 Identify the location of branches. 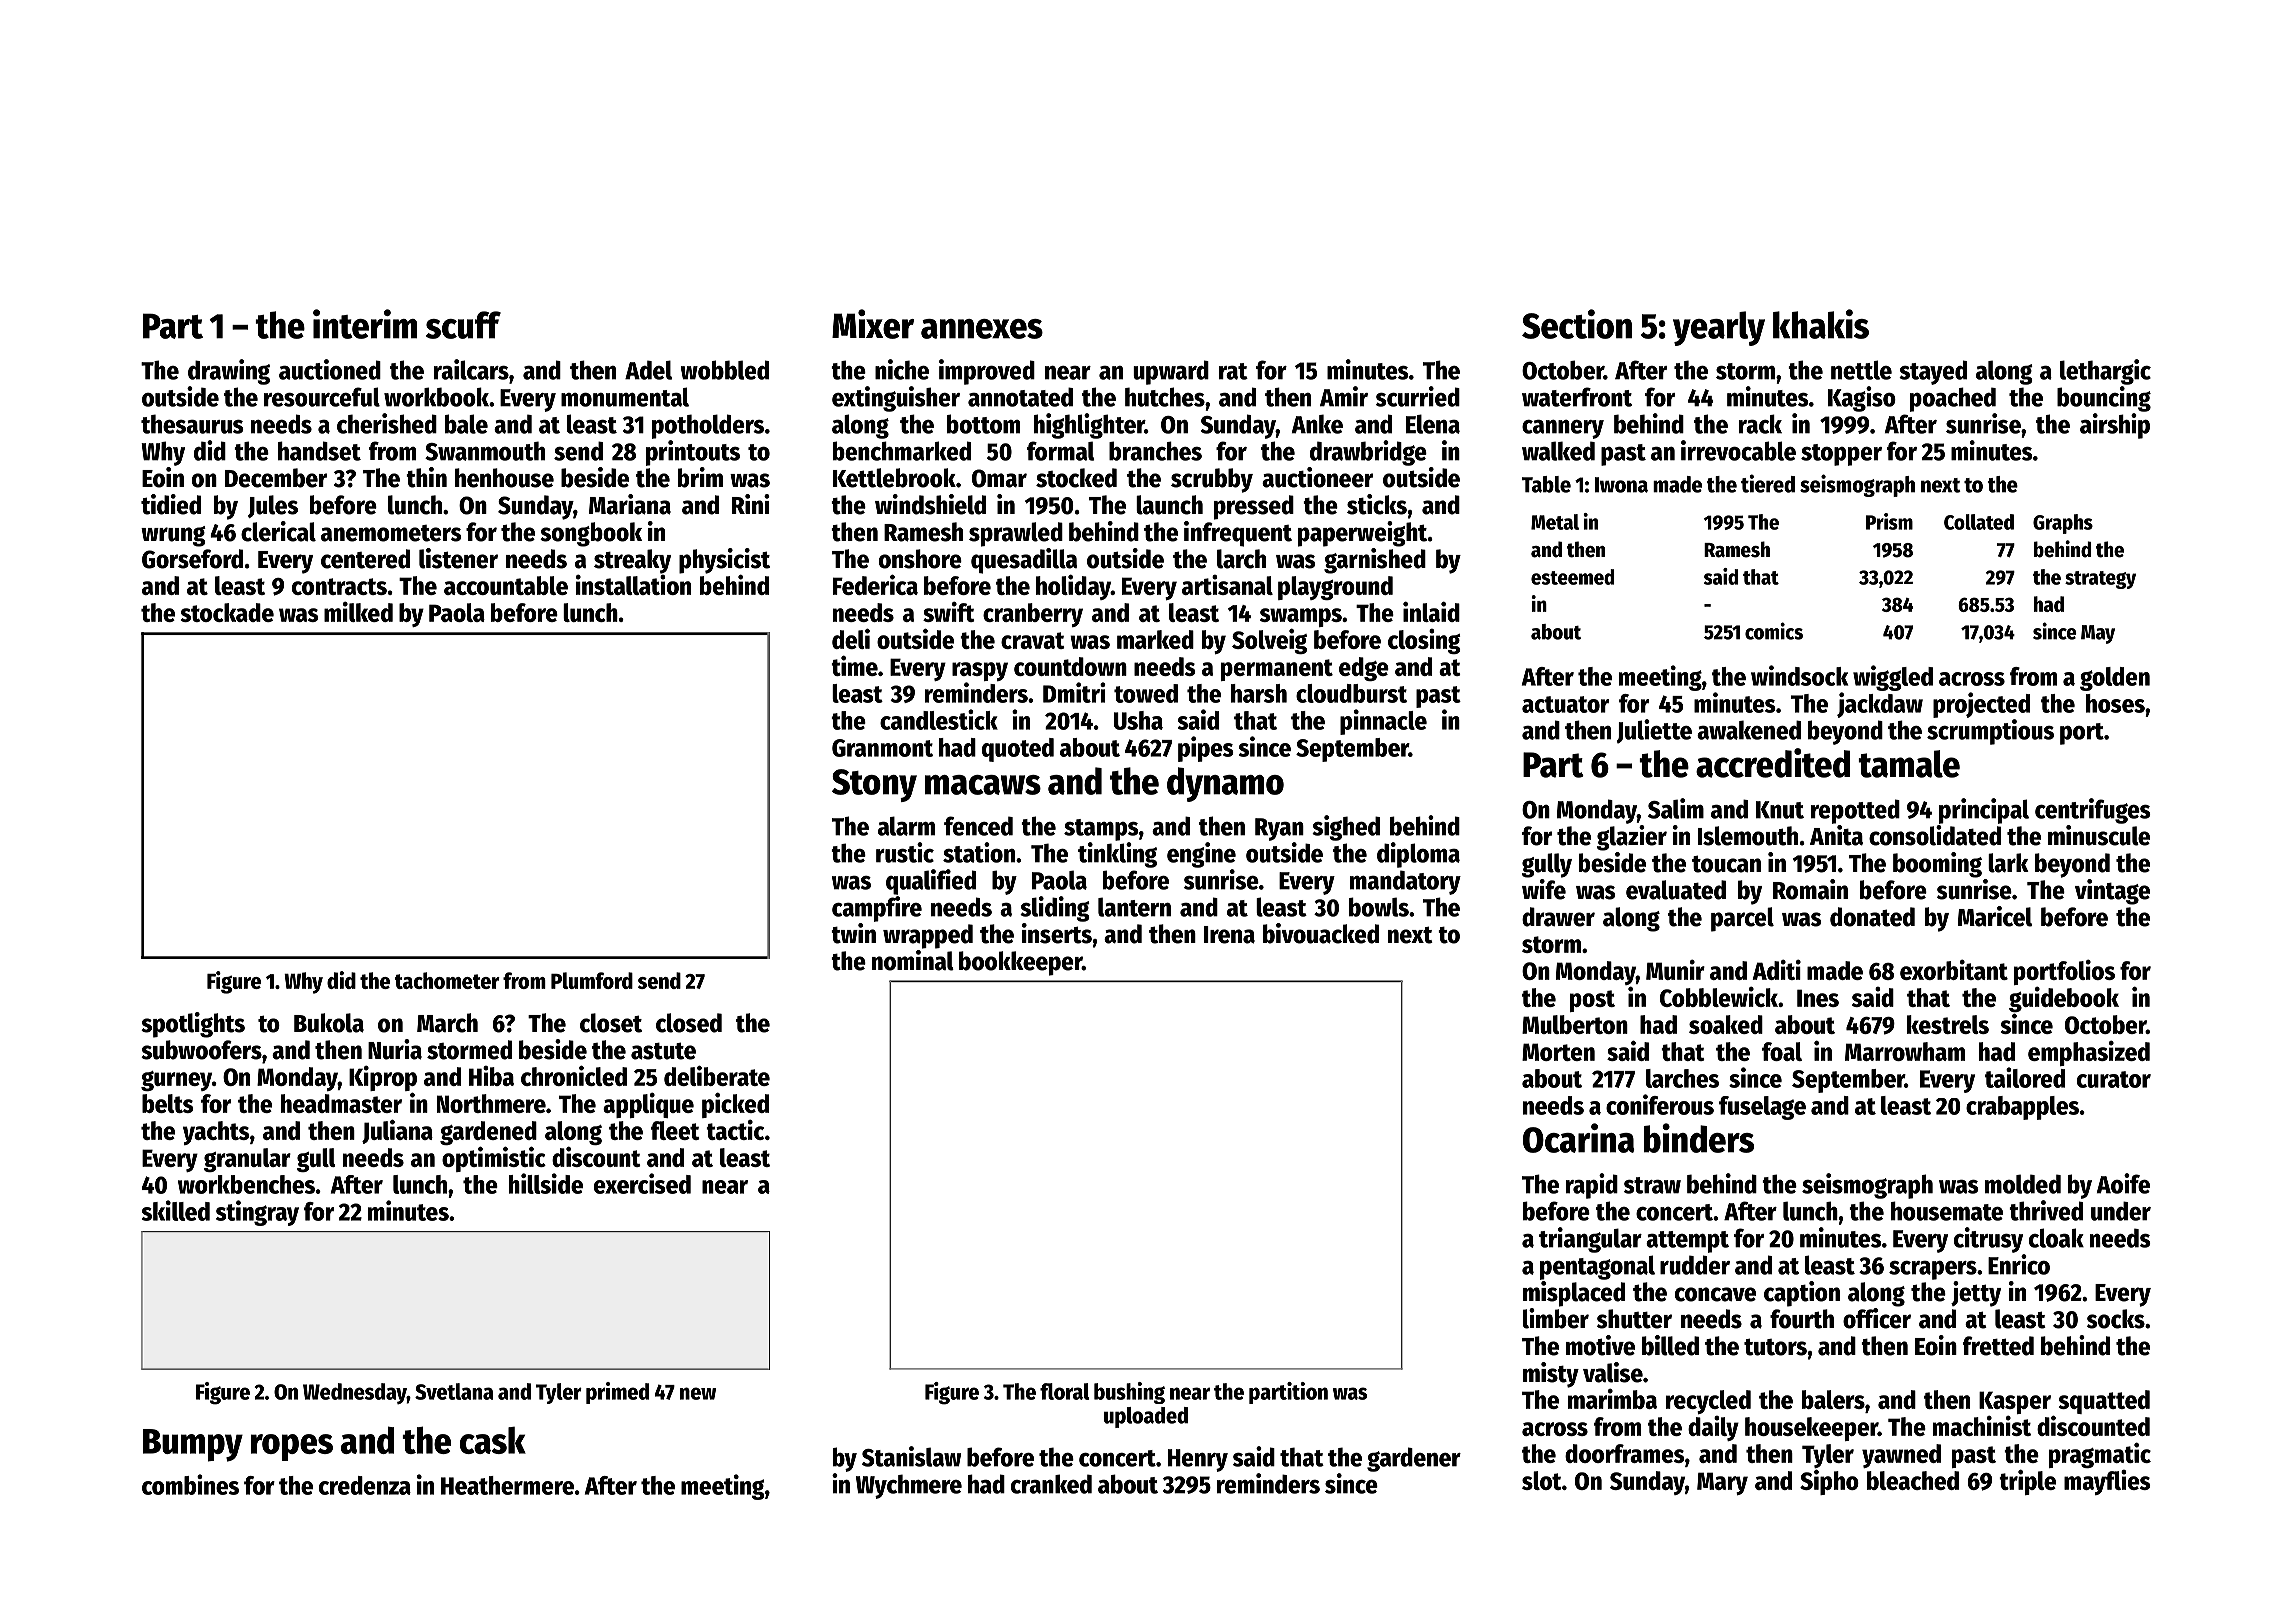
(1155, 451).
